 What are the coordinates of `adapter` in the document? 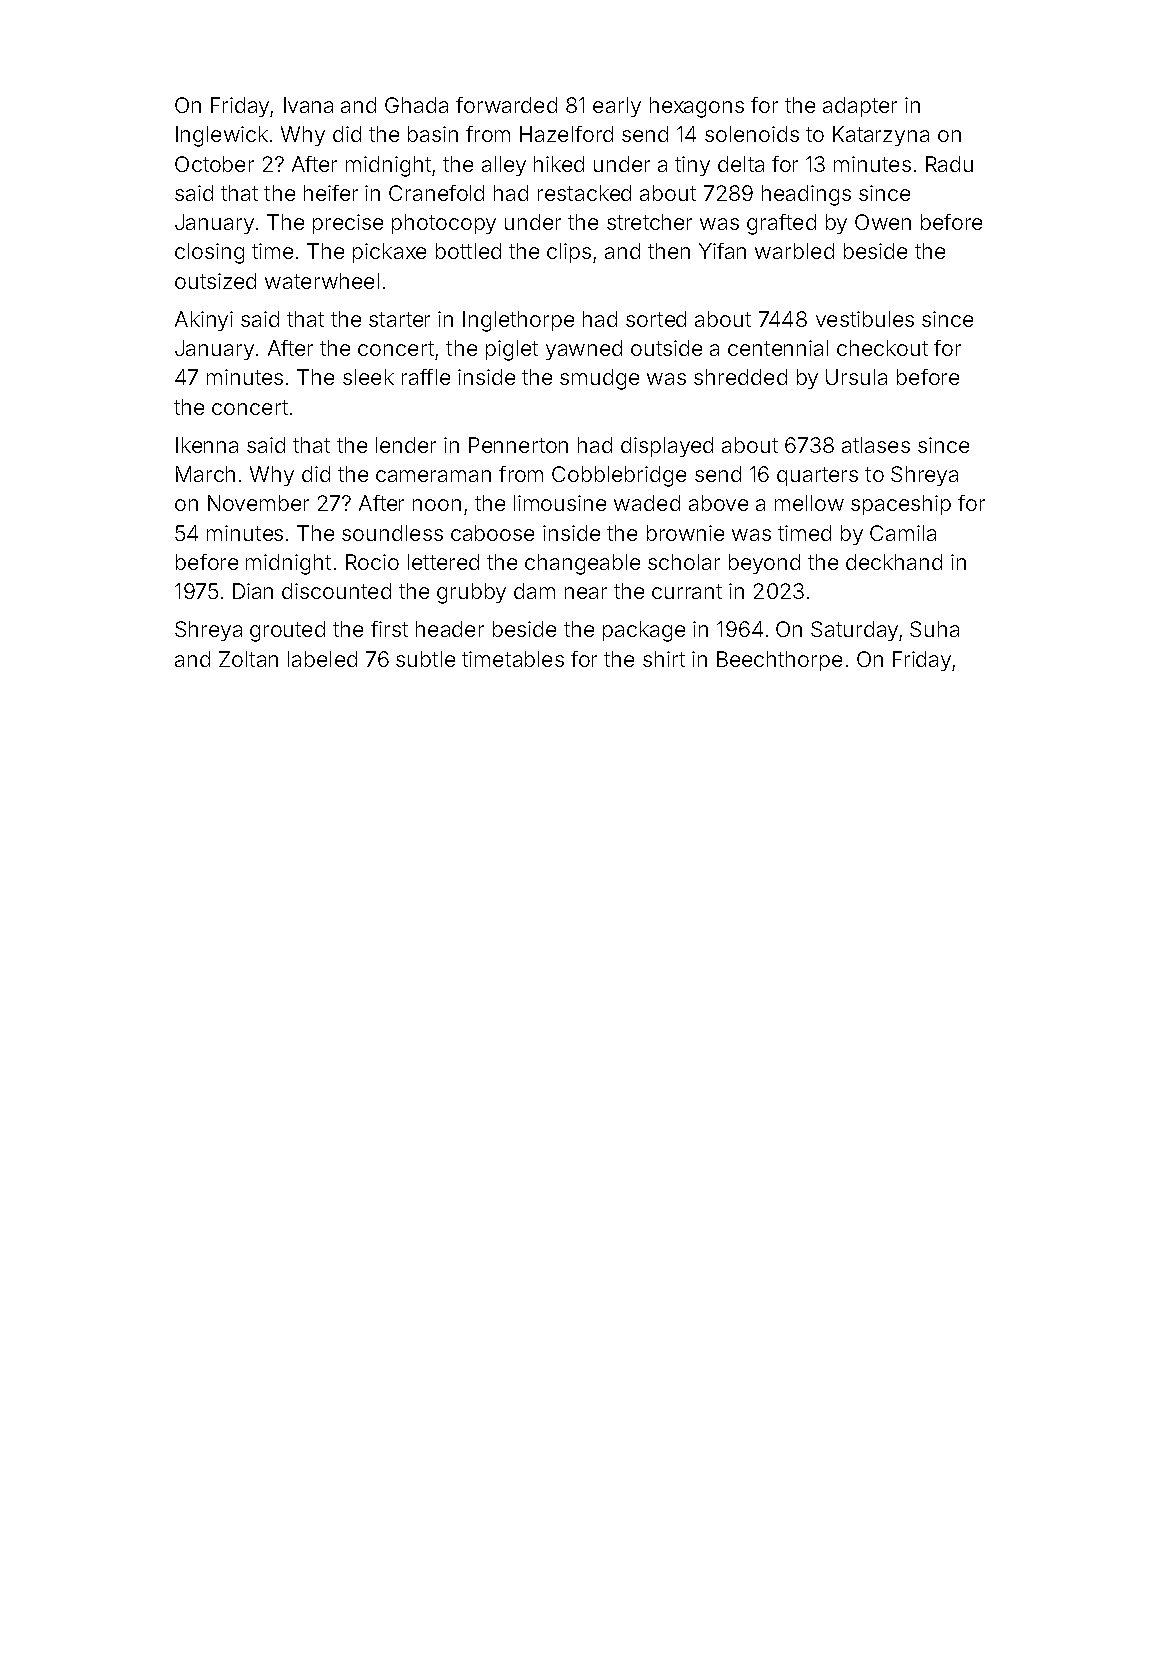 It's located at (860, 107).
